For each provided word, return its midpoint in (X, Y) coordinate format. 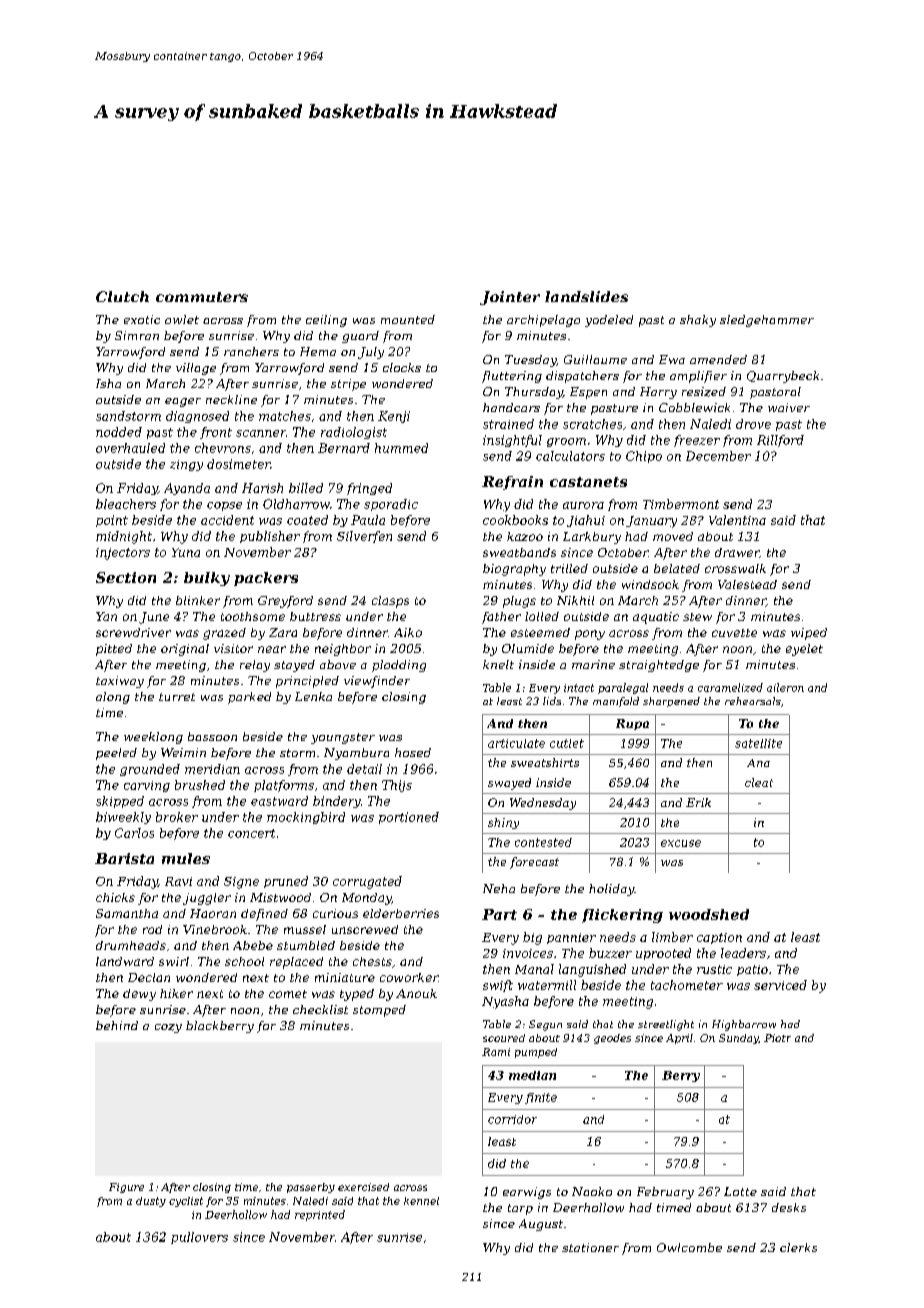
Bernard (344, 448)
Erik (698, 802)
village (196, 369)
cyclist (186, 1202)
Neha (499, 888)
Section (126, 577)
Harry (658, 393)
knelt (498, 664)
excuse (681, 843)
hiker (176, 993)
